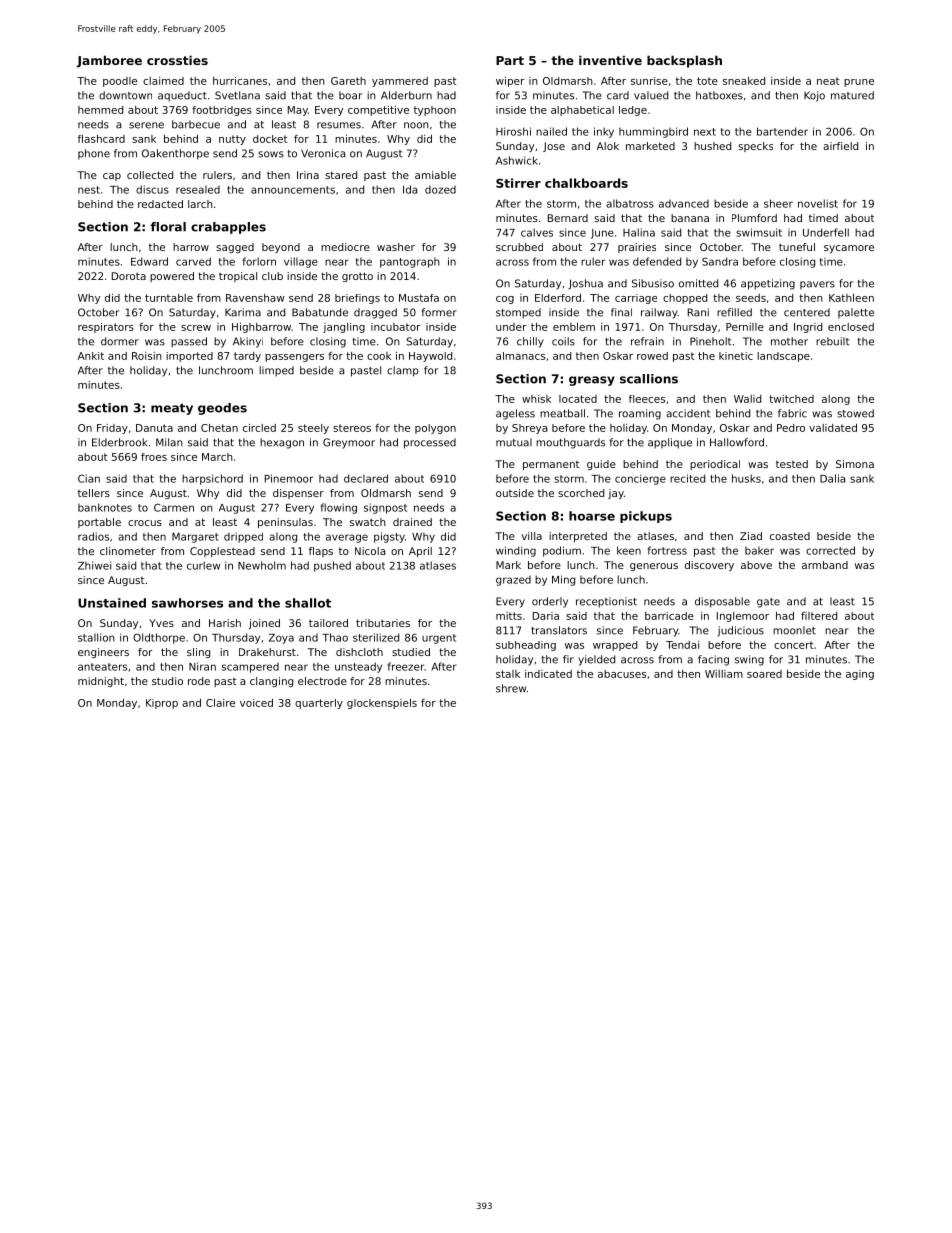 This screenshot has width=952, height=1233. What do you see at coordinates (828, 81) in the screenshot?
I see `neat` at bounding box center [828, 81].
